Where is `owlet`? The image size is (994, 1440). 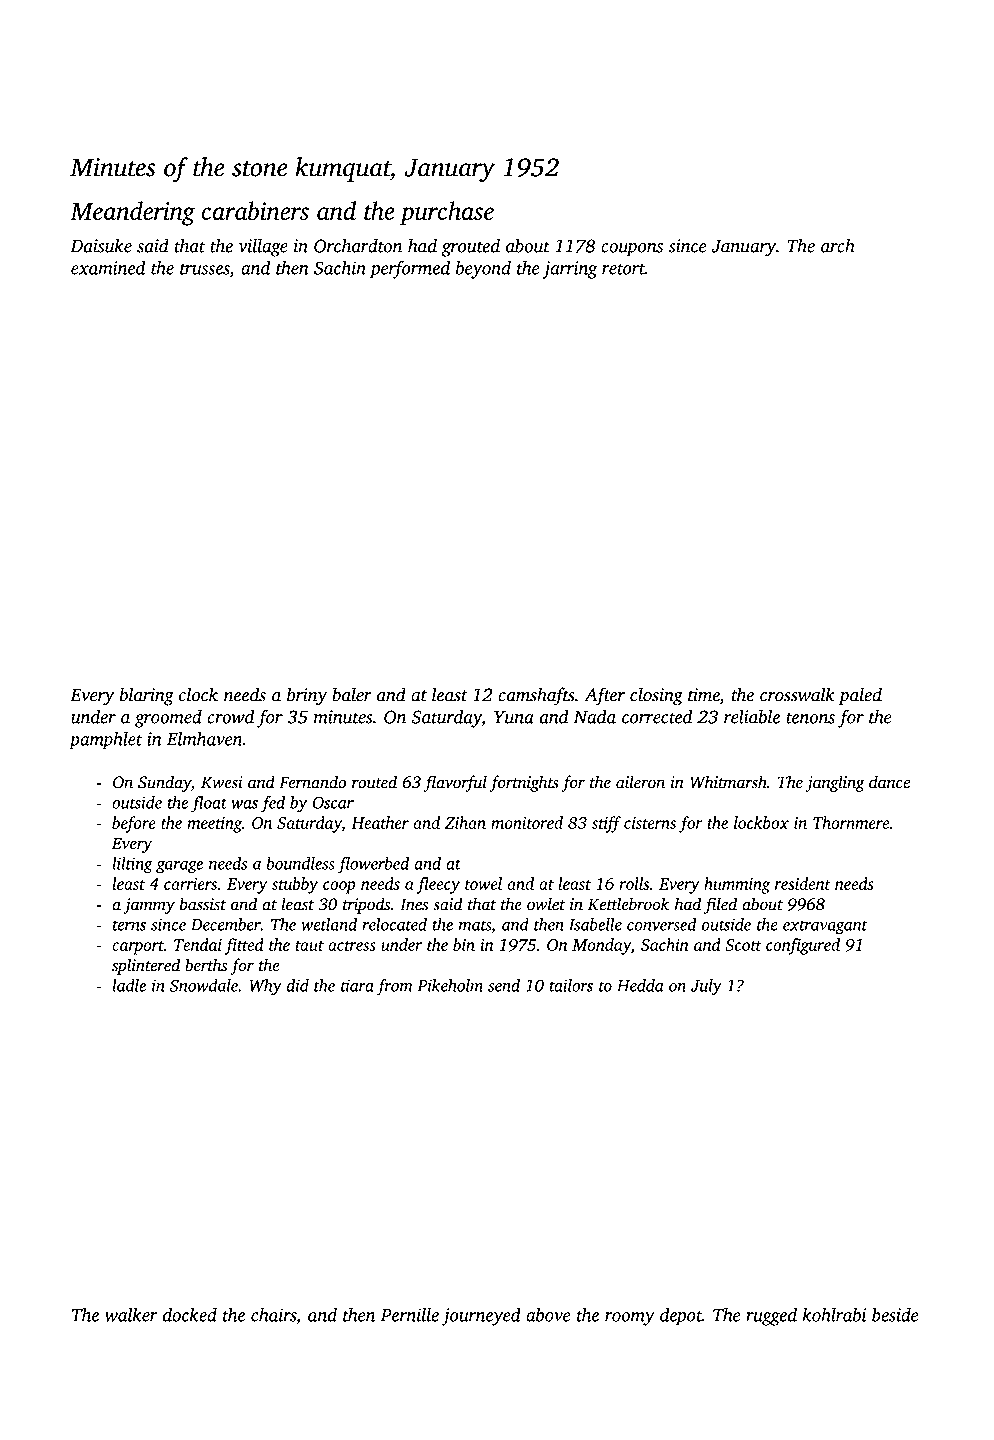 owlet is located at coordinates (546, 904).
